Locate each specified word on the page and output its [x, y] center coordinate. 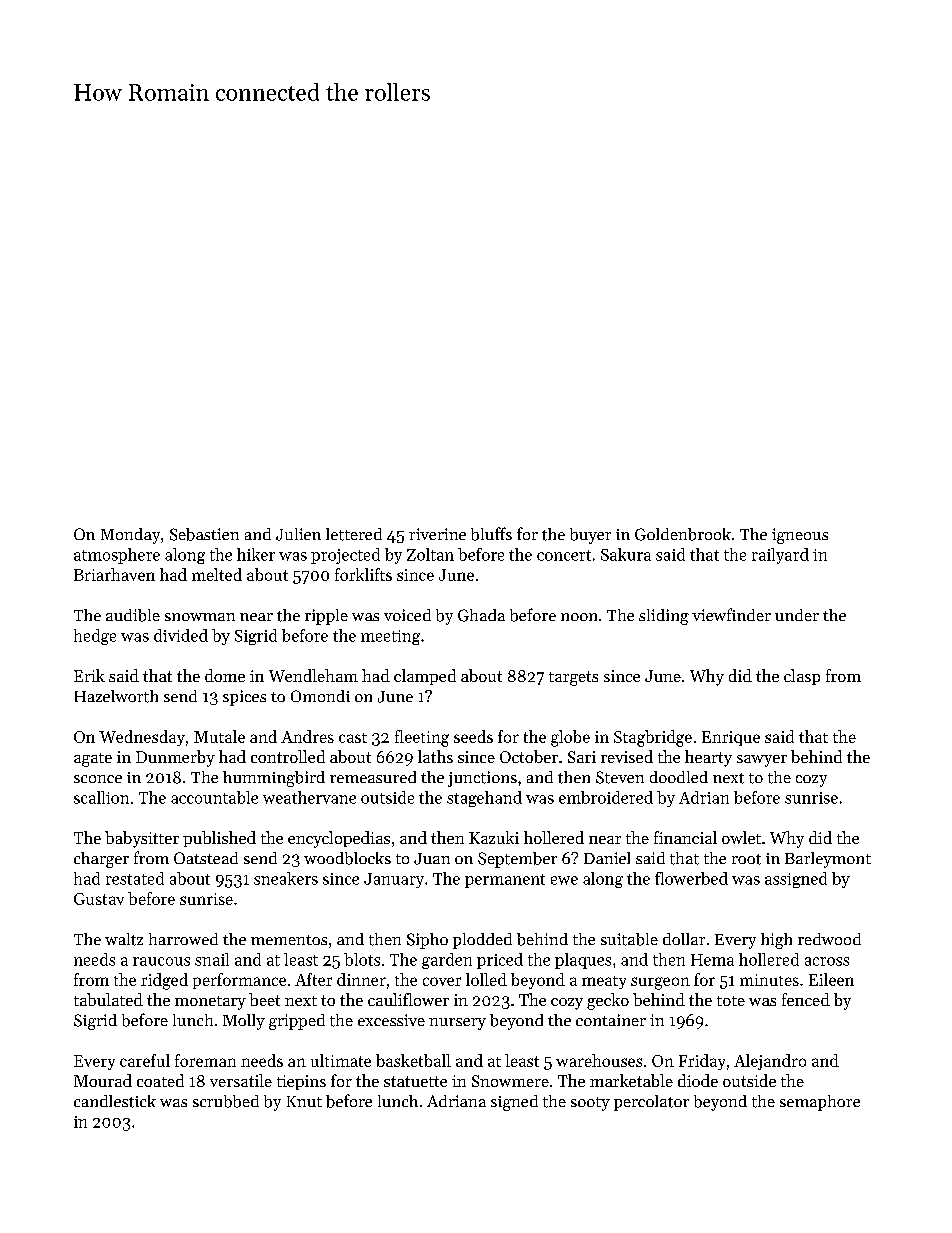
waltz [124, 939]
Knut [304, 1101]
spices [244, 698]
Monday [130, 536]
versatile [241, 1080]
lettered [354, 534]
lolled [486, 979]
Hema [712, 960]
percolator [651, 1103]
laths [435, 756]
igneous [800, 536]
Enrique [731, 738]
